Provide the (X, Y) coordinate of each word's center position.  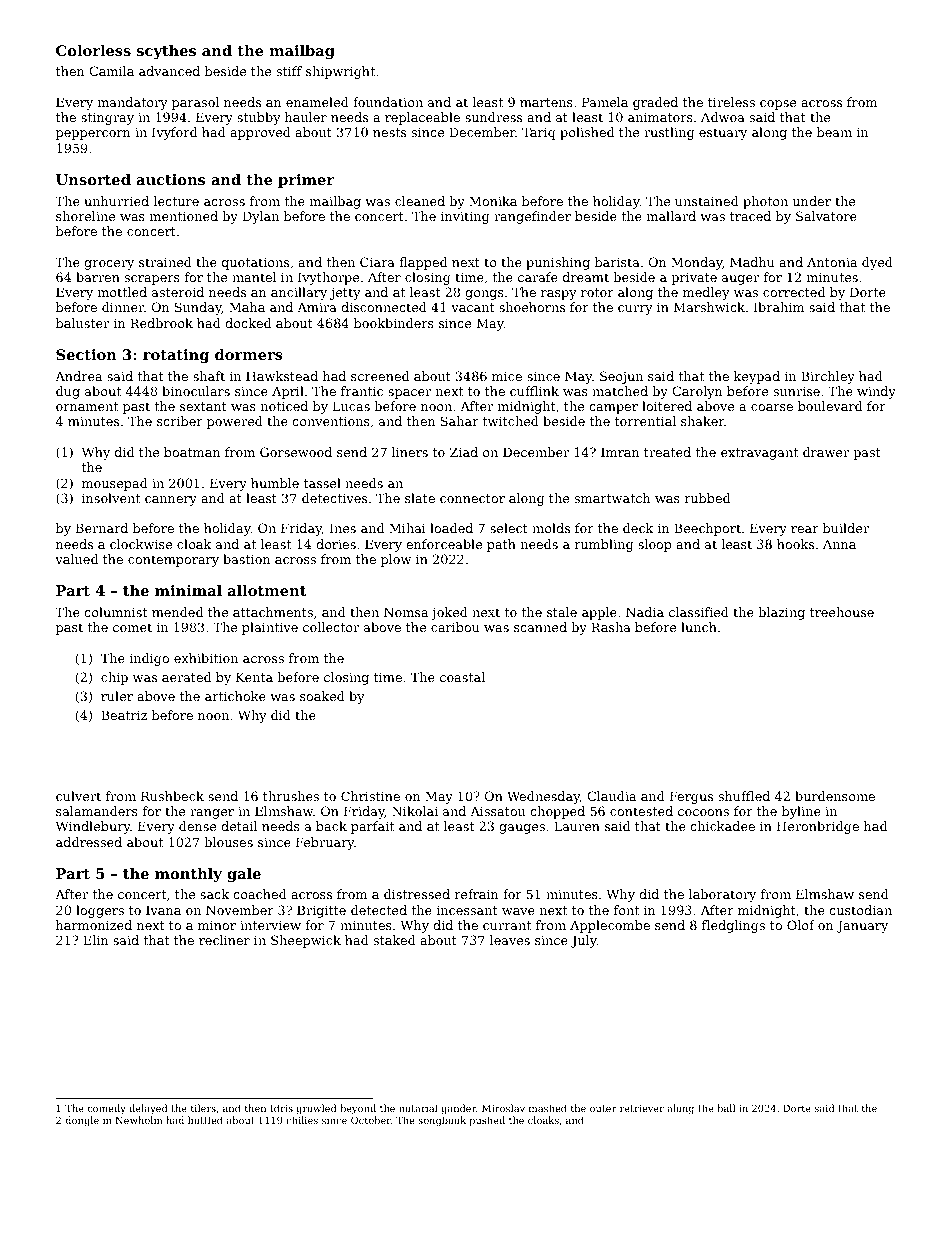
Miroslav (503, 1108)
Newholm (139, 1120)
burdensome (835, 796)
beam (834, 132)
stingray (107, 118)
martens (546, 102)
